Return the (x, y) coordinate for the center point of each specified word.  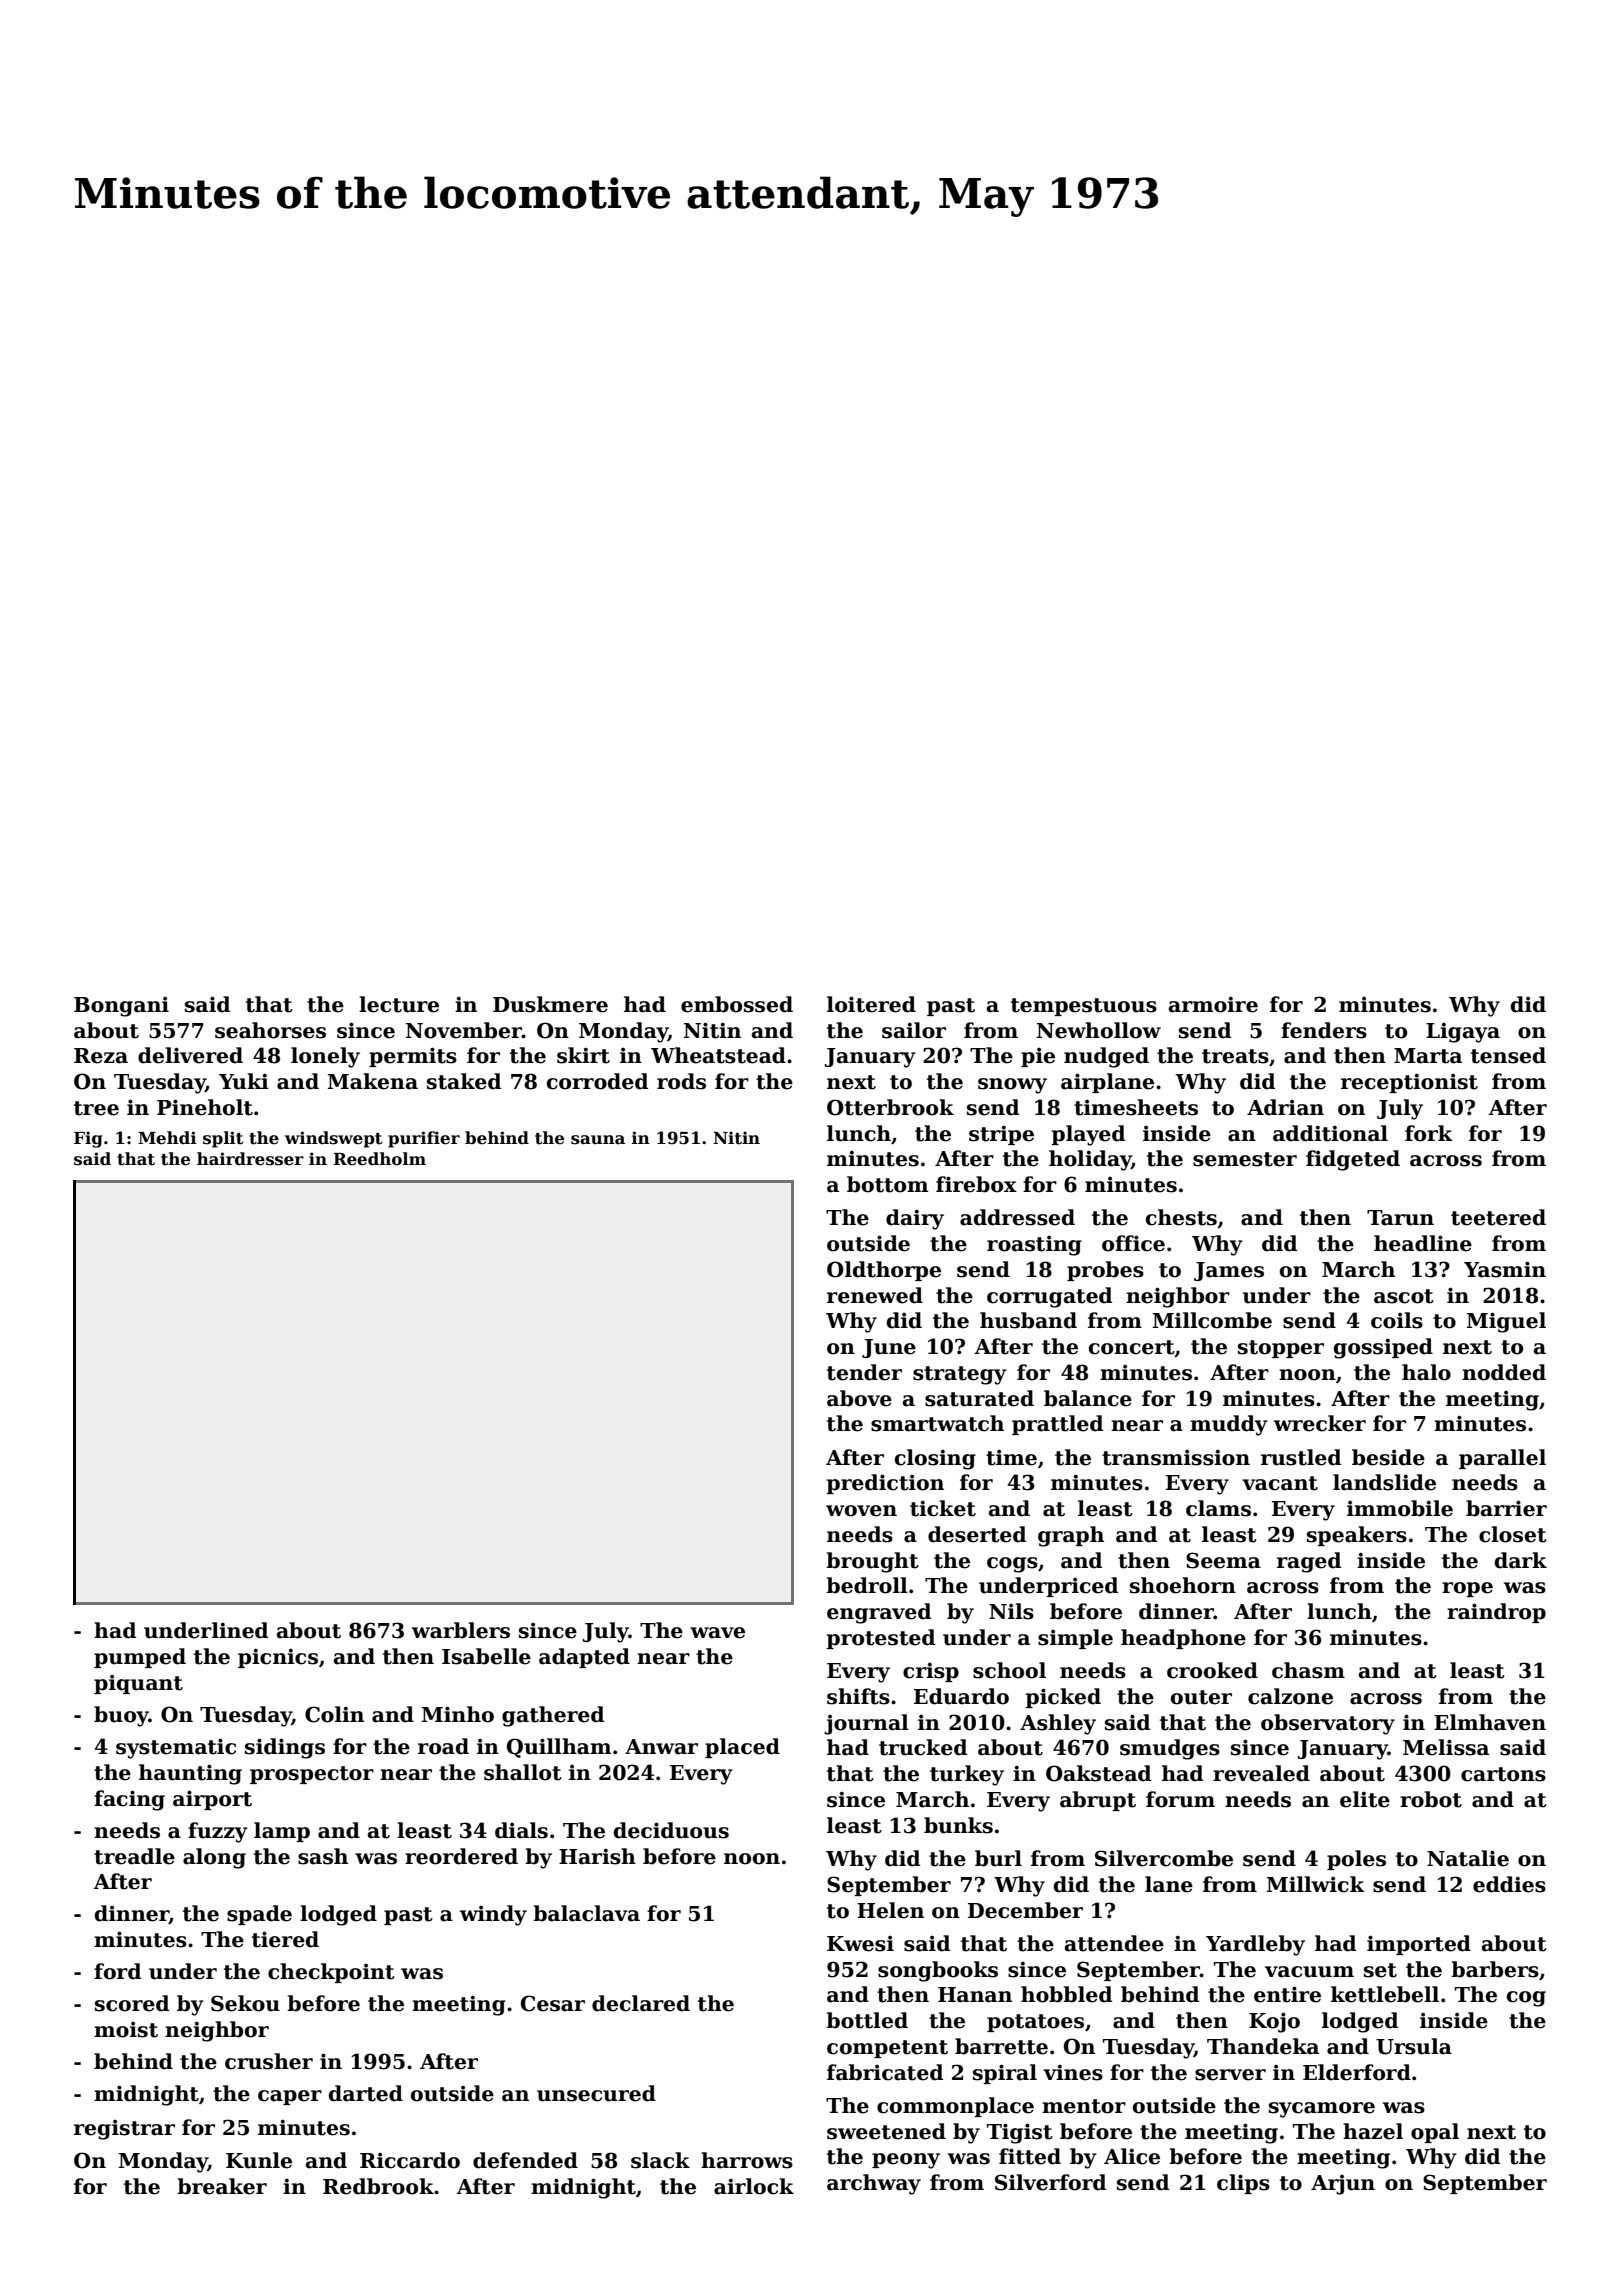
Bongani (121, 1007)
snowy (1012, 1086)
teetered (1498, 1217)
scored (132, 2003)
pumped (140, 1658)
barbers (1495, 1969)
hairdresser (250, 1159)
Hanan (975, 1995)
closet (1513, 1534)
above (859, 1398)
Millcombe (1212, 1320)
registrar (124, 2130)
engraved (879, 1613)
